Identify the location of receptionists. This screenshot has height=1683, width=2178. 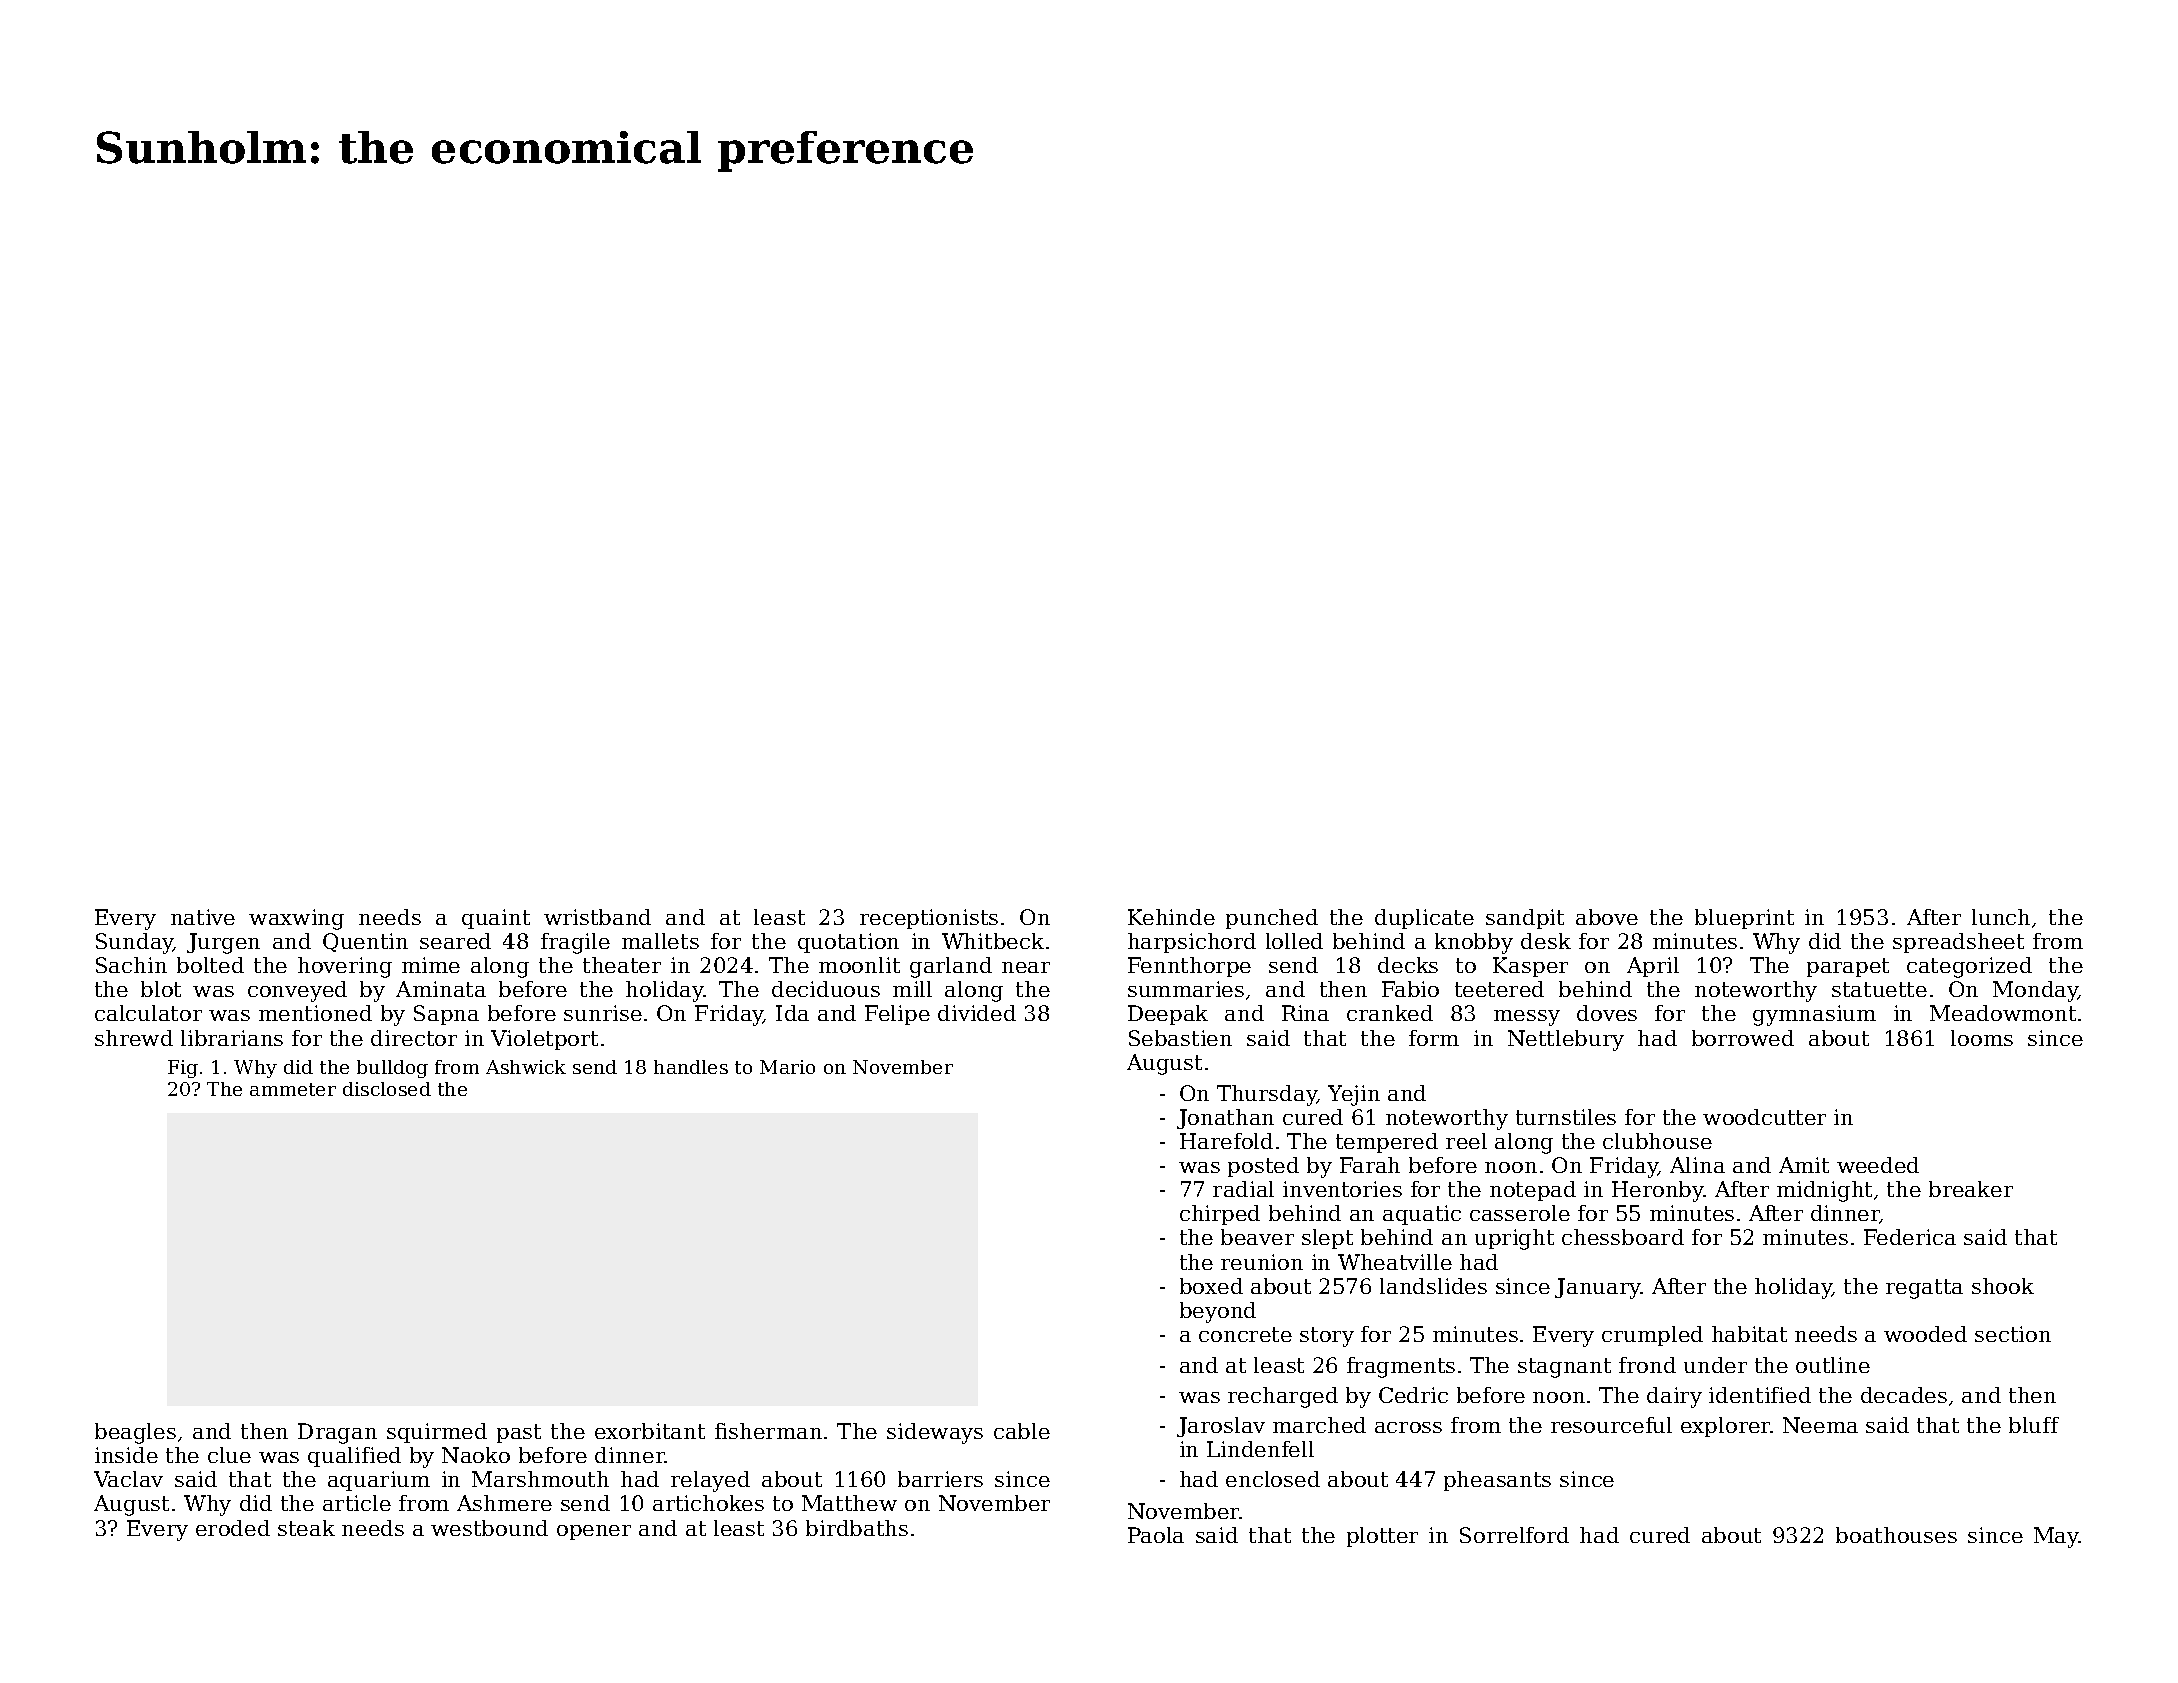
(929, 919).
